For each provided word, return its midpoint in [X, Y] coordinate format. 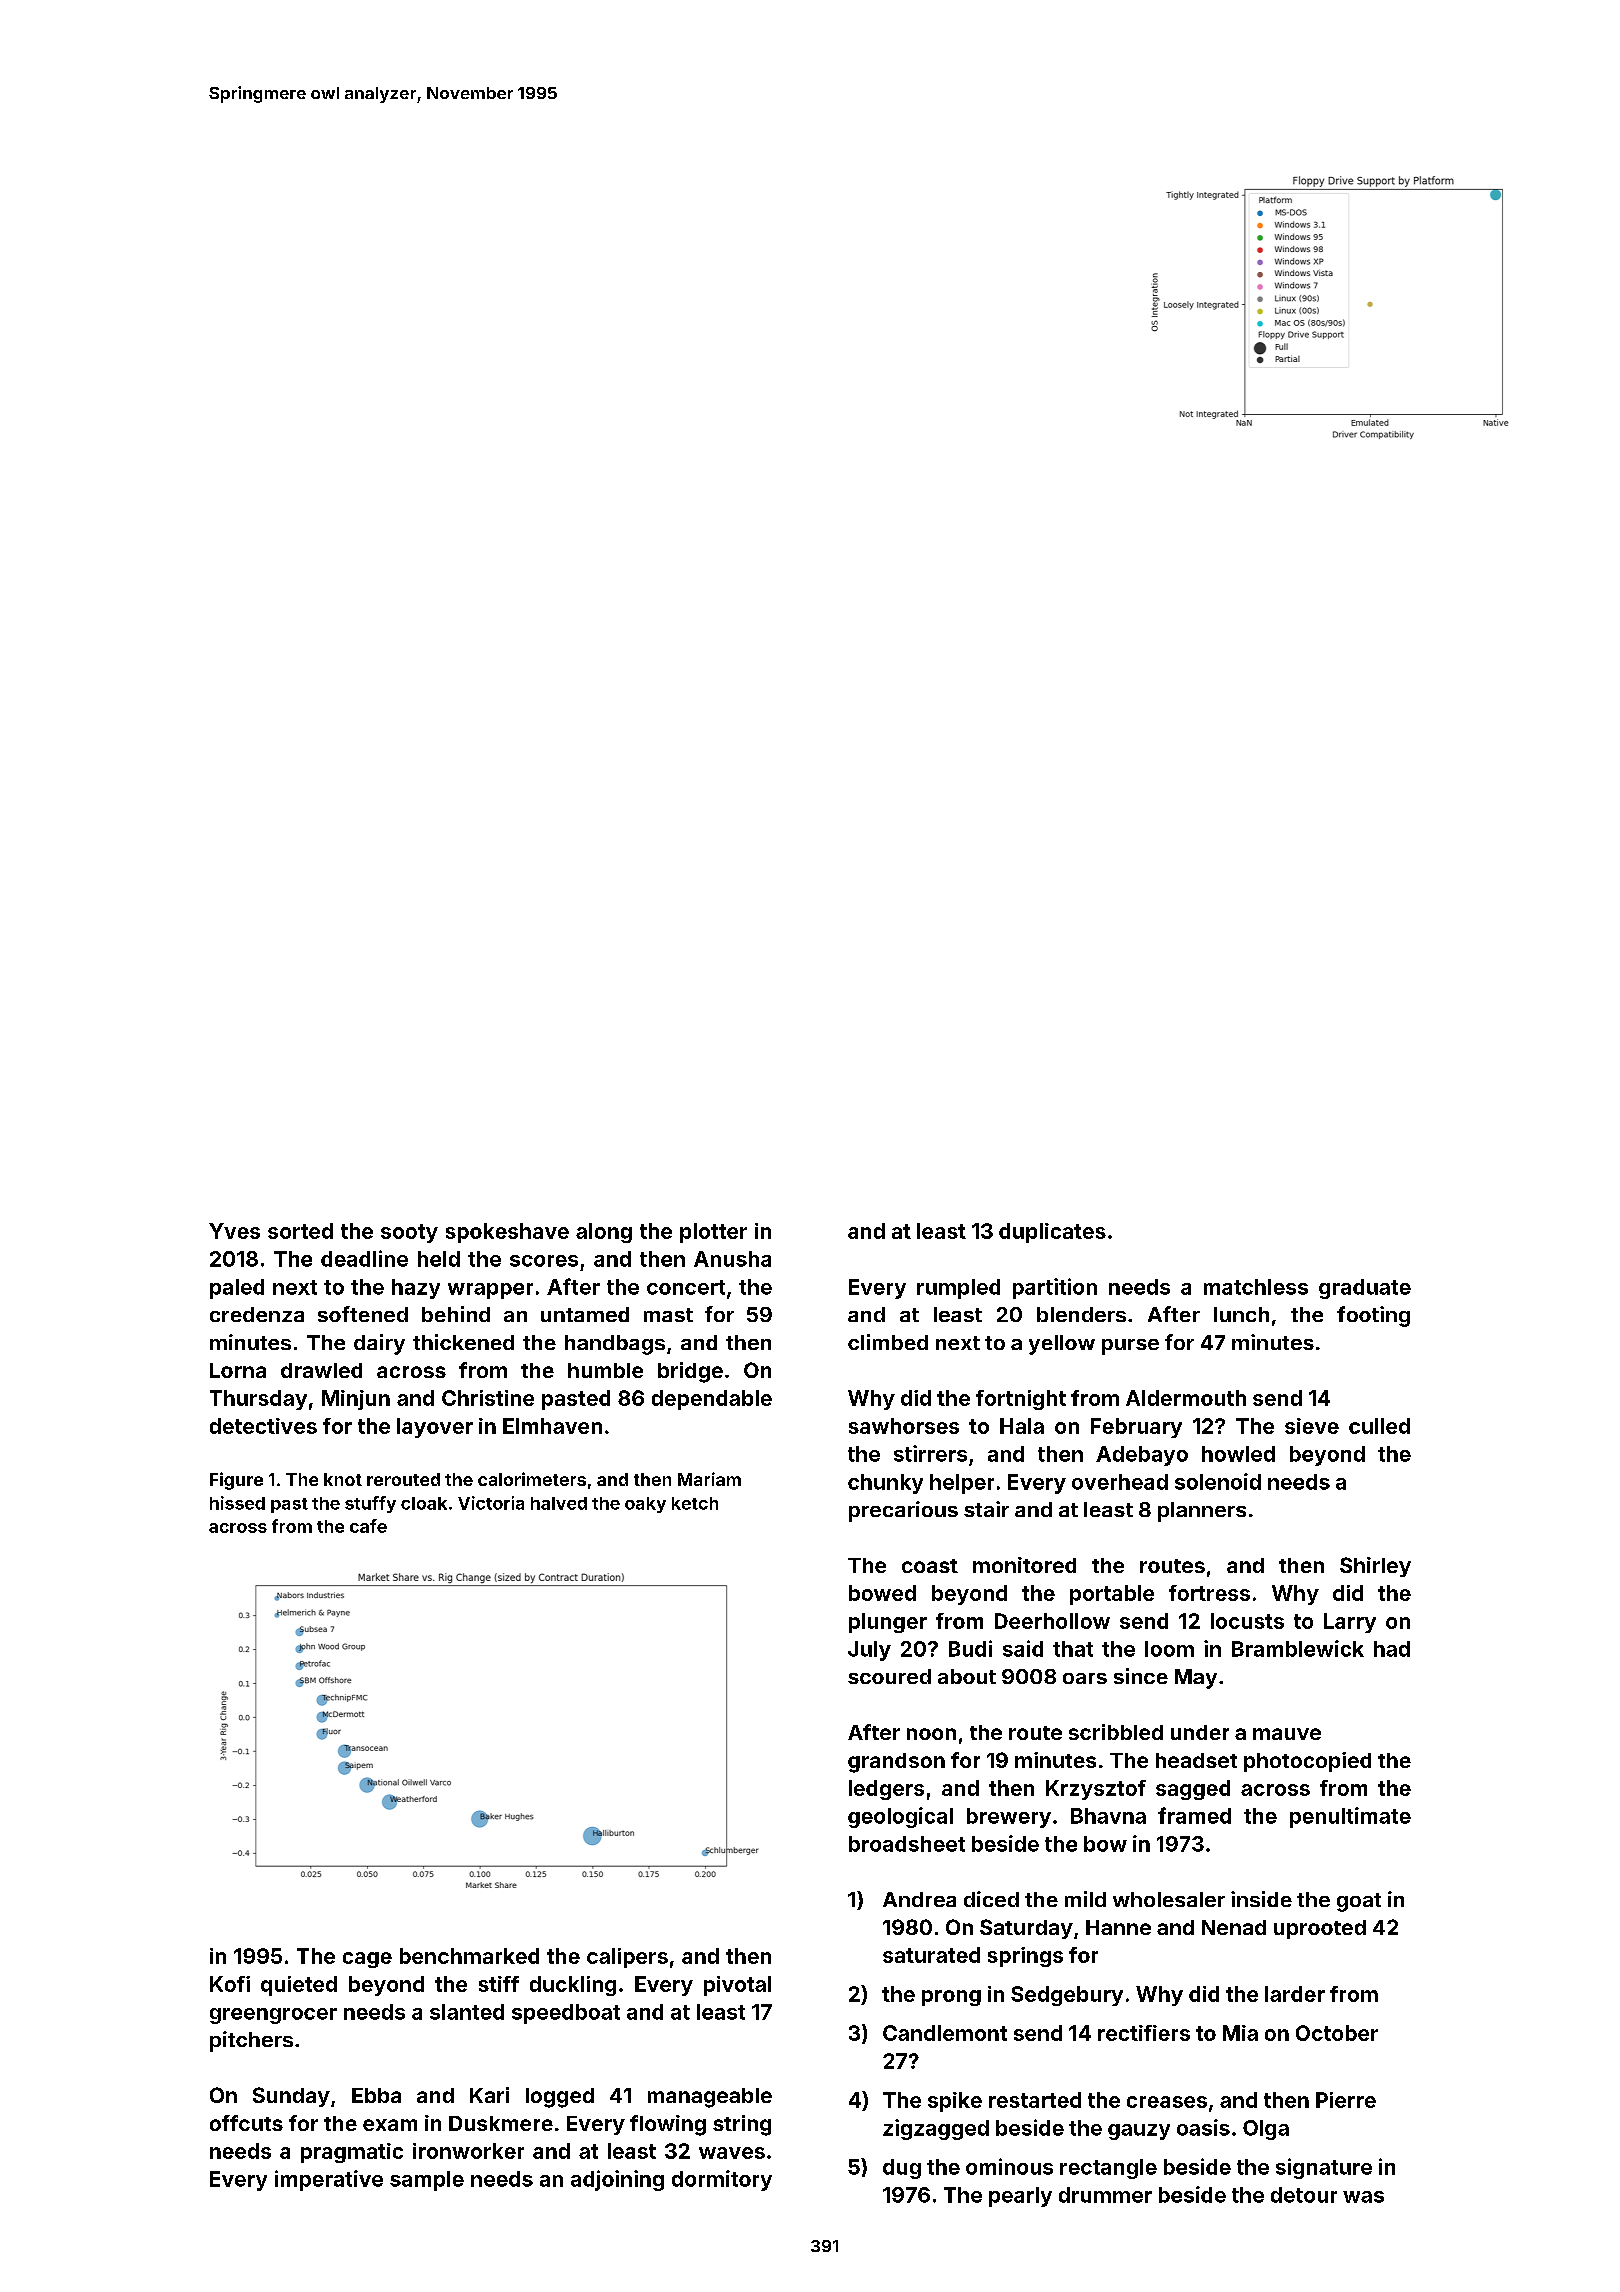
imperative [329, 2180]
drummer [1105, 2195]
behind [456, 1314]
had [1392, 1649]
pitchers [251, 2041]
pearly [1020, 2197]
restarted [1035, 2100]
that [1073, 1649]
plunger [888, 1623]
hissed [237, 1503]
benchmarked [469, 1956]
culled [1379, 1426]
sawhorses [904, 1426]
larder [1295, 1994]
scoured [889, 1676]
